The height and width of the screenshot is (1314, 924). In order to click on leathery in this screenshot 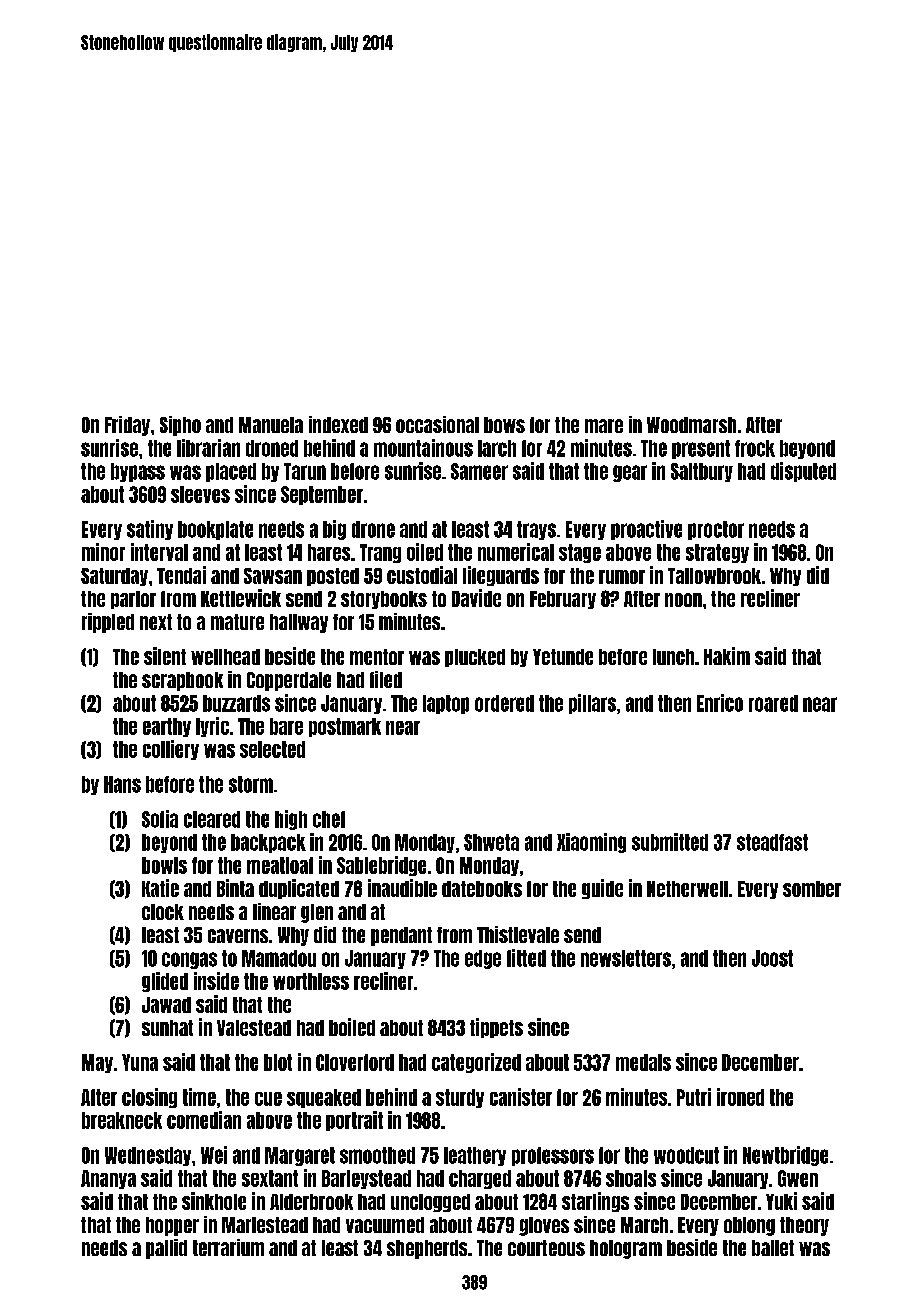, I will do `click(475, 1156)`.
